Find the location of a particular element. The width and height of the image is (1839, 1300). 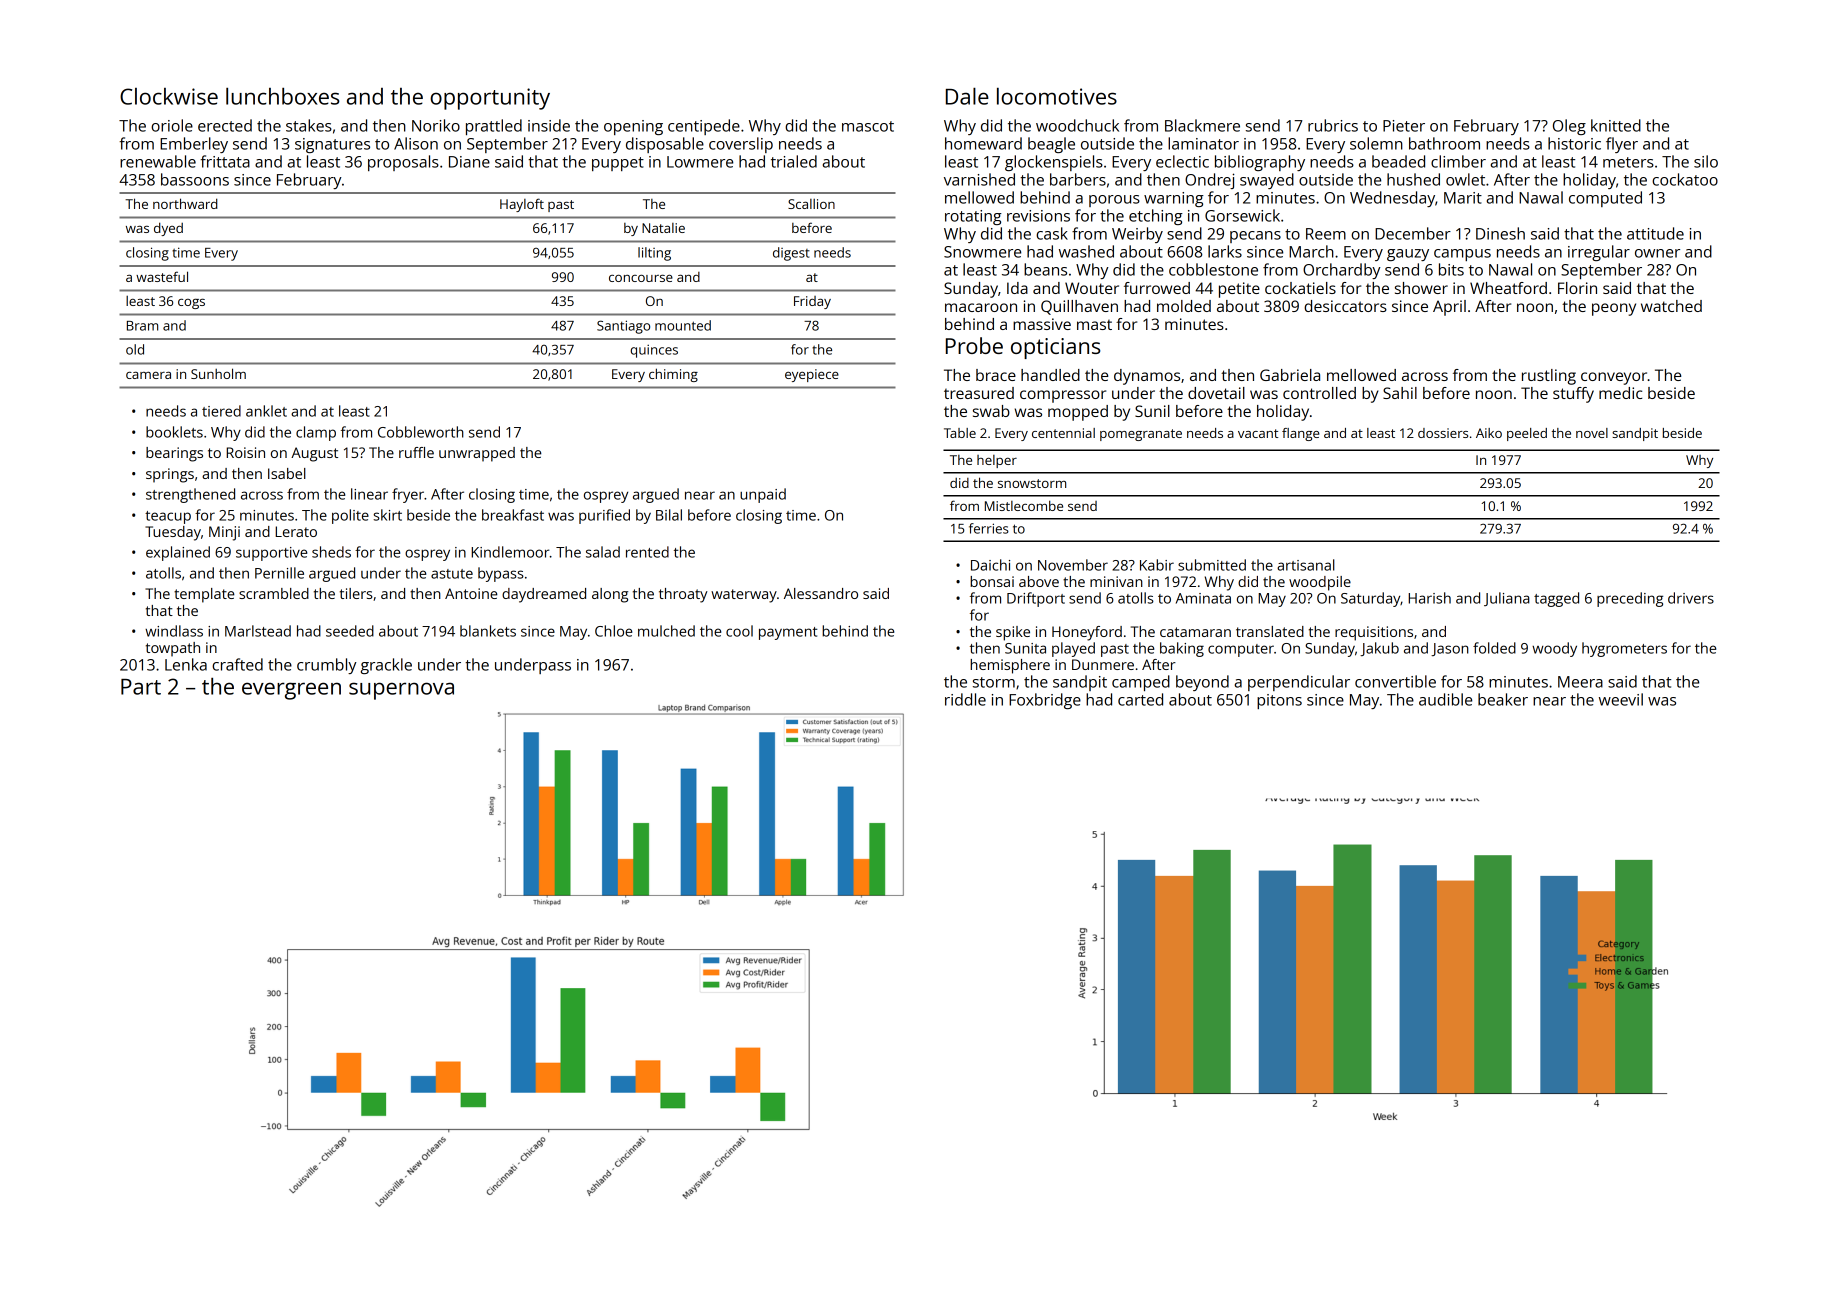

Dale is located at coordinates (967, 96).
